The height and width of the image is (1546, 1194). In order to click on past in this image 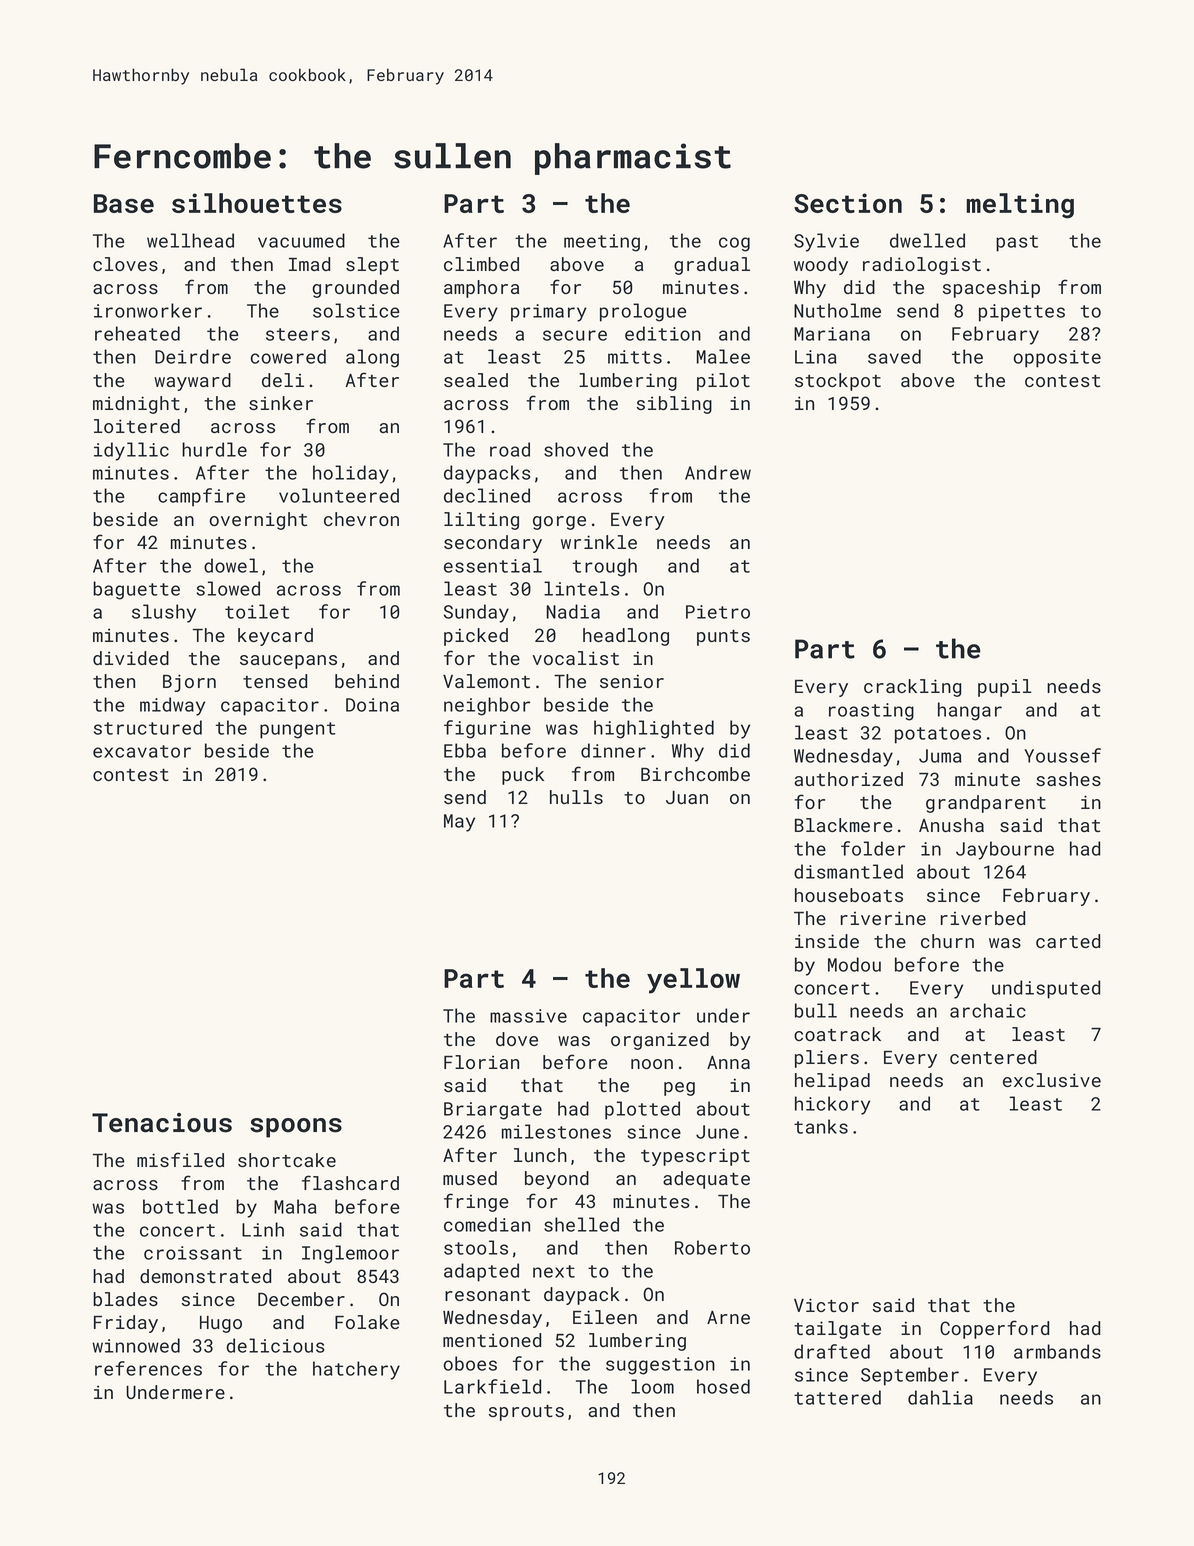, I will do `click(1017, 243)`.
